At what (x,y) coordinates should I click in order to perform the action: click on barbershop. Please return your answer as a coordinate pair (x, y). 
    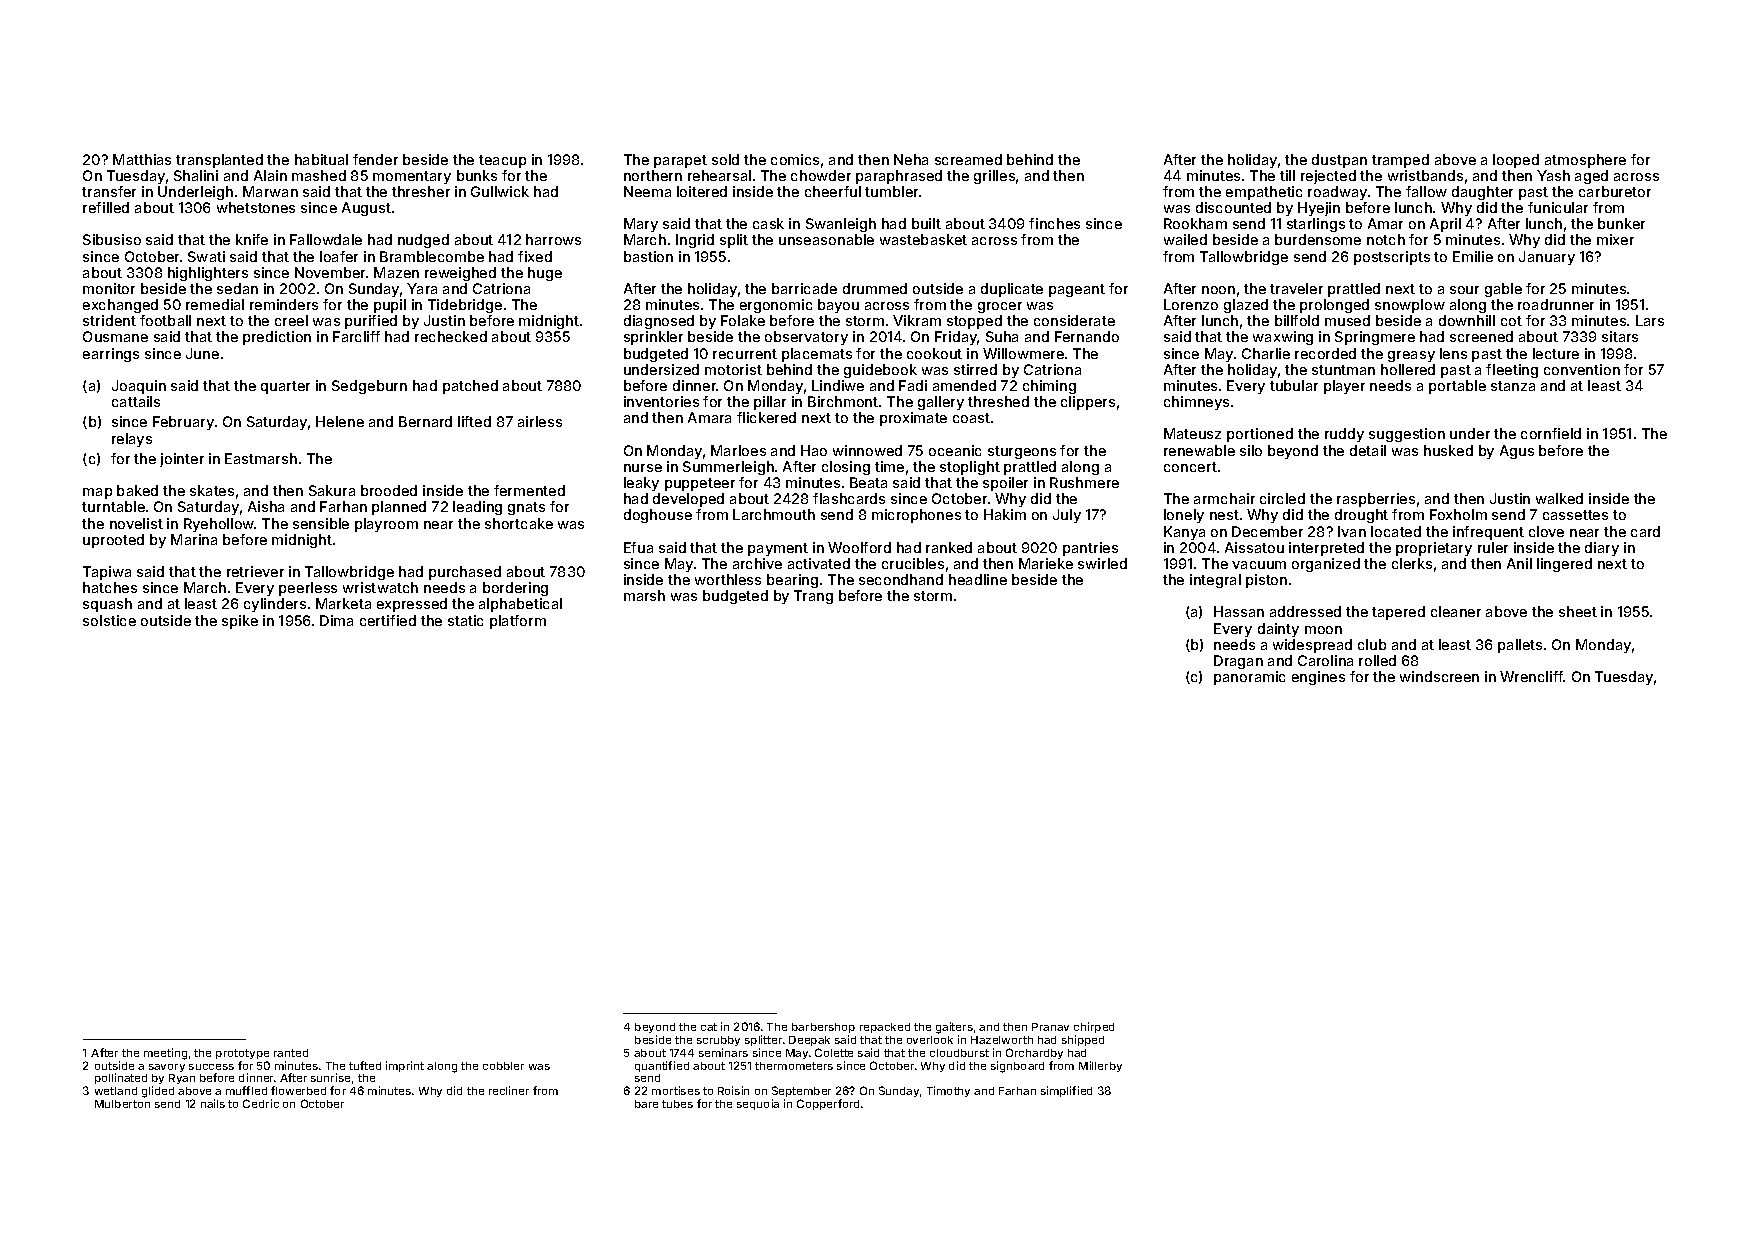
    Looking at the image, I should click on (823, 1028).
